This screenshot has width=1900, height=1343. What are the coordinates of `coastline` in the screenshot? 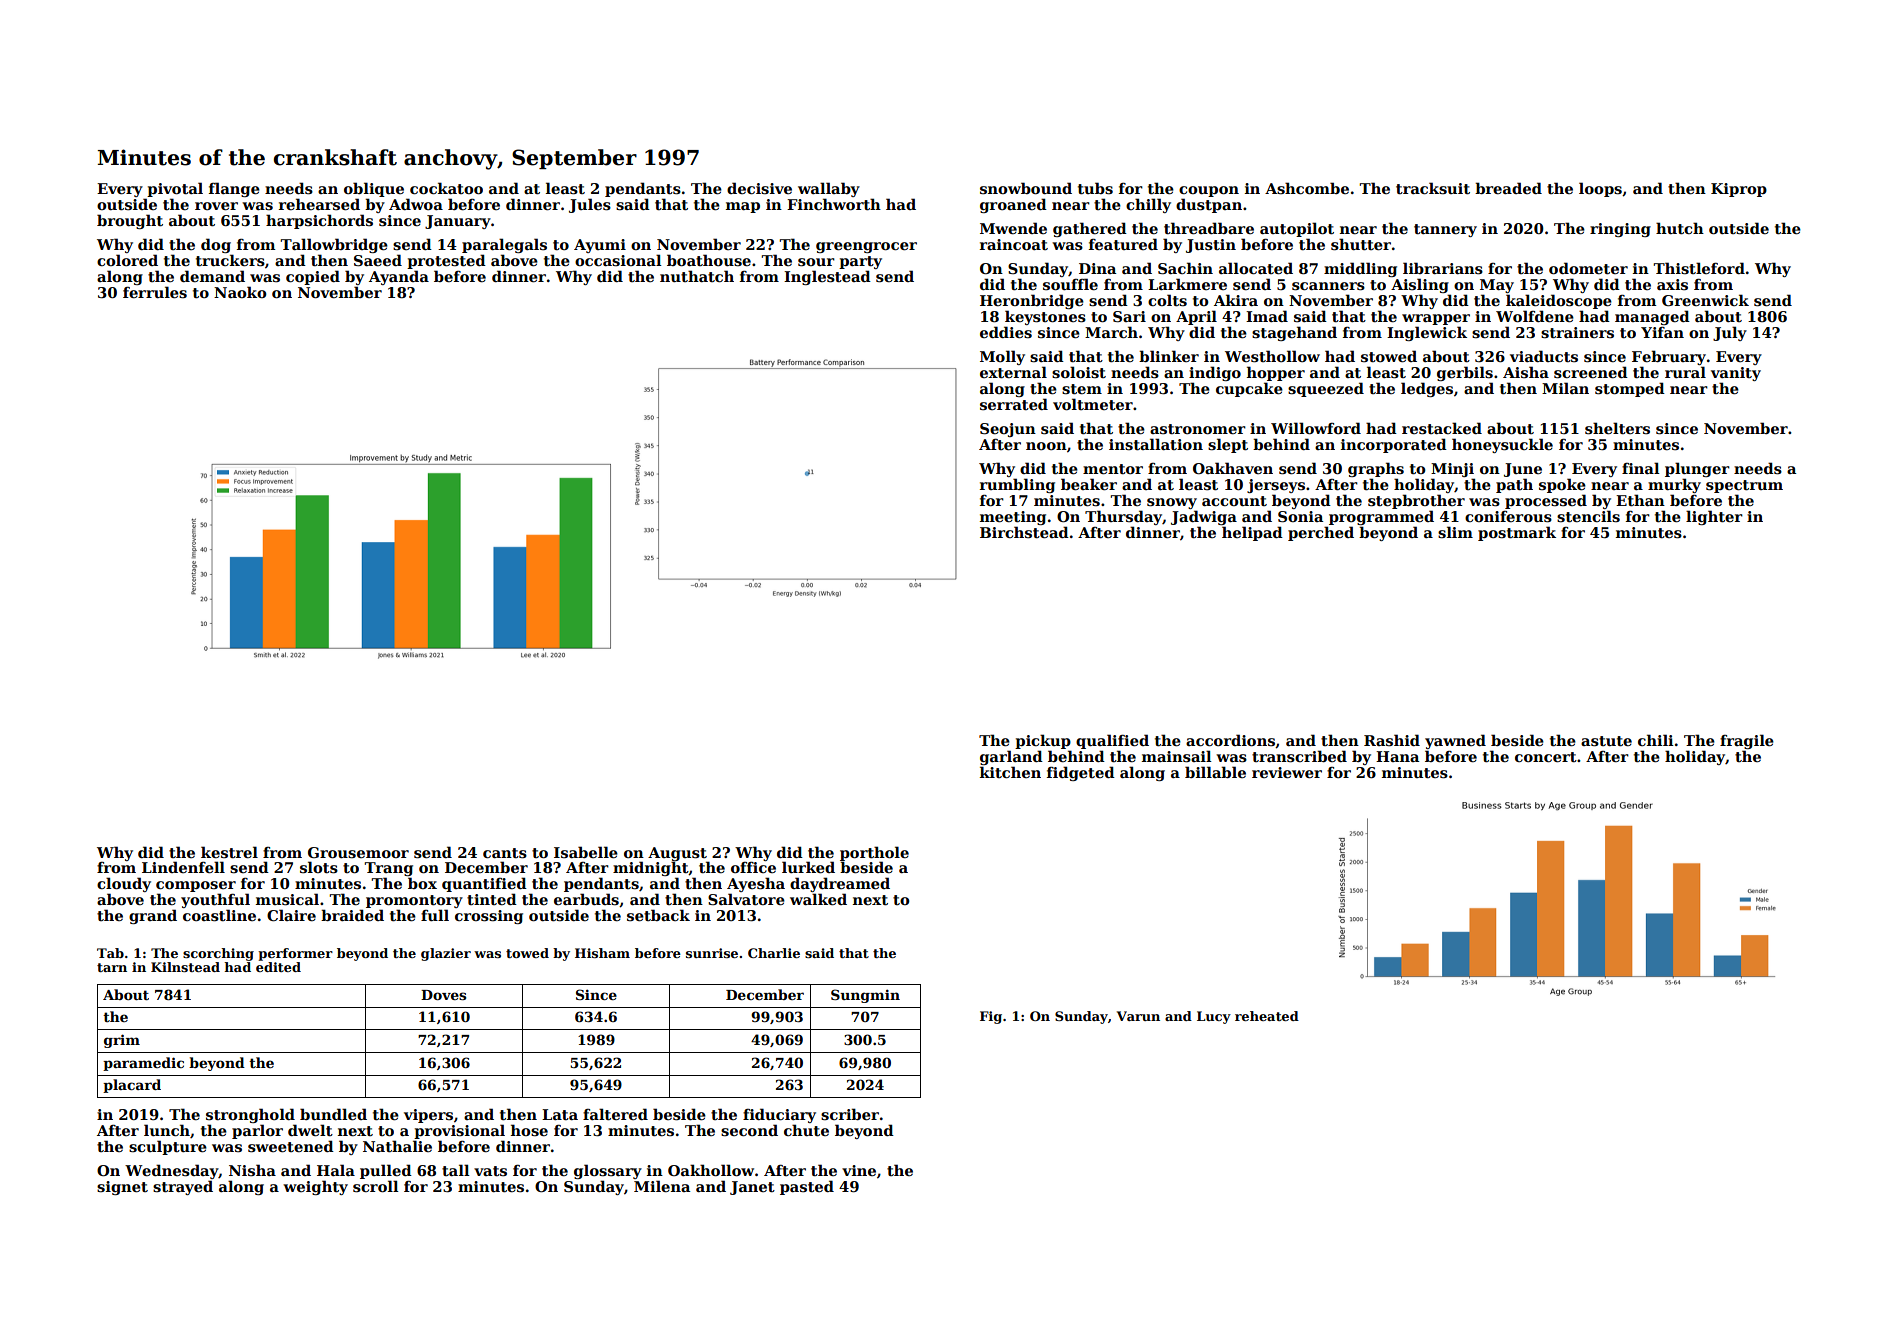 It's located at (219, 916).
